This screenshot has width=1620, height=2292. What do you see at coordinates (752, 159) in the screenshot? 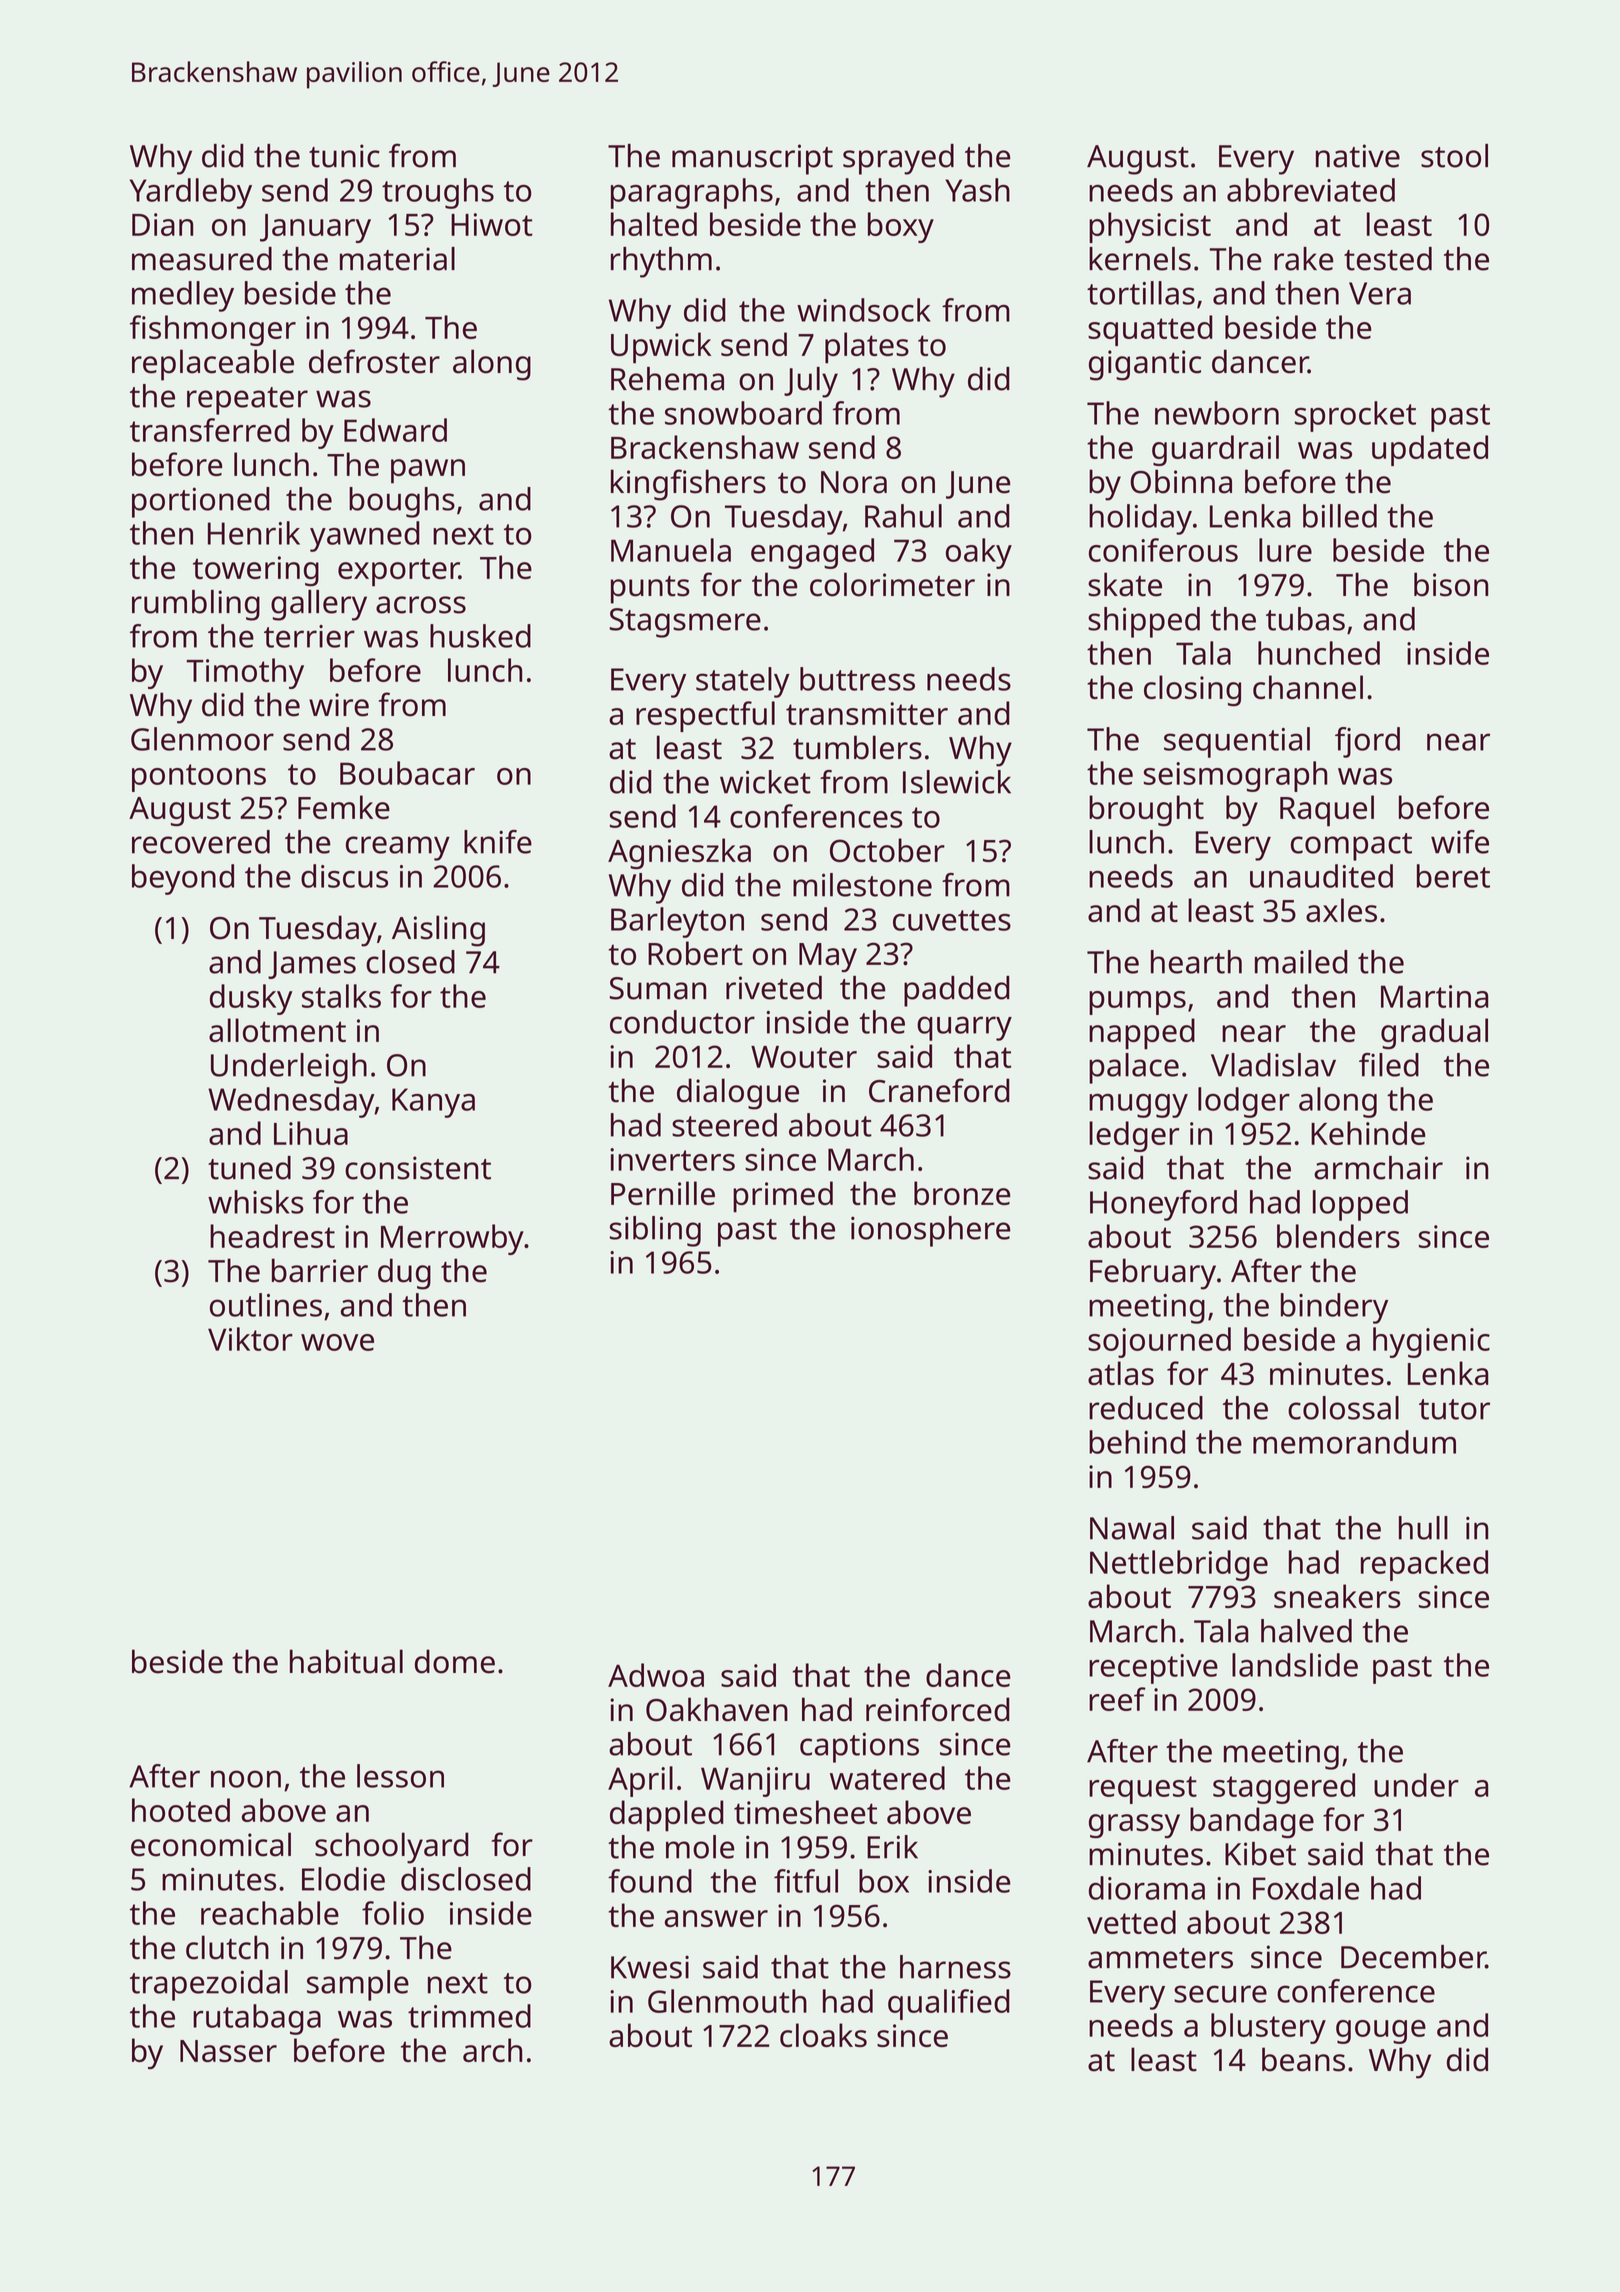
I see `manuscript` at bounding box center [752, 159].
